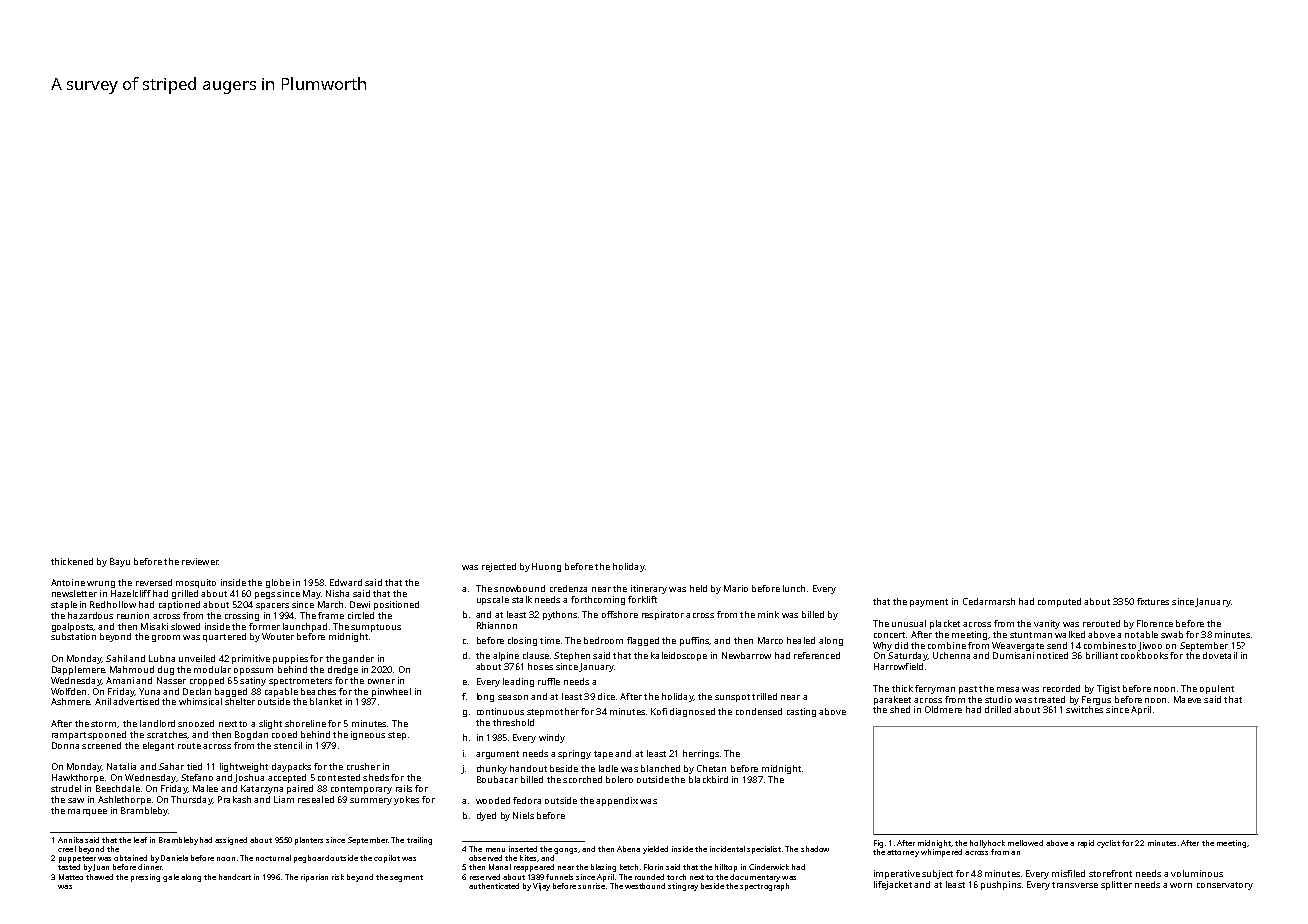  Describe the element at coordinates (121, 766) in the document. I see `Natalia` at that location.
